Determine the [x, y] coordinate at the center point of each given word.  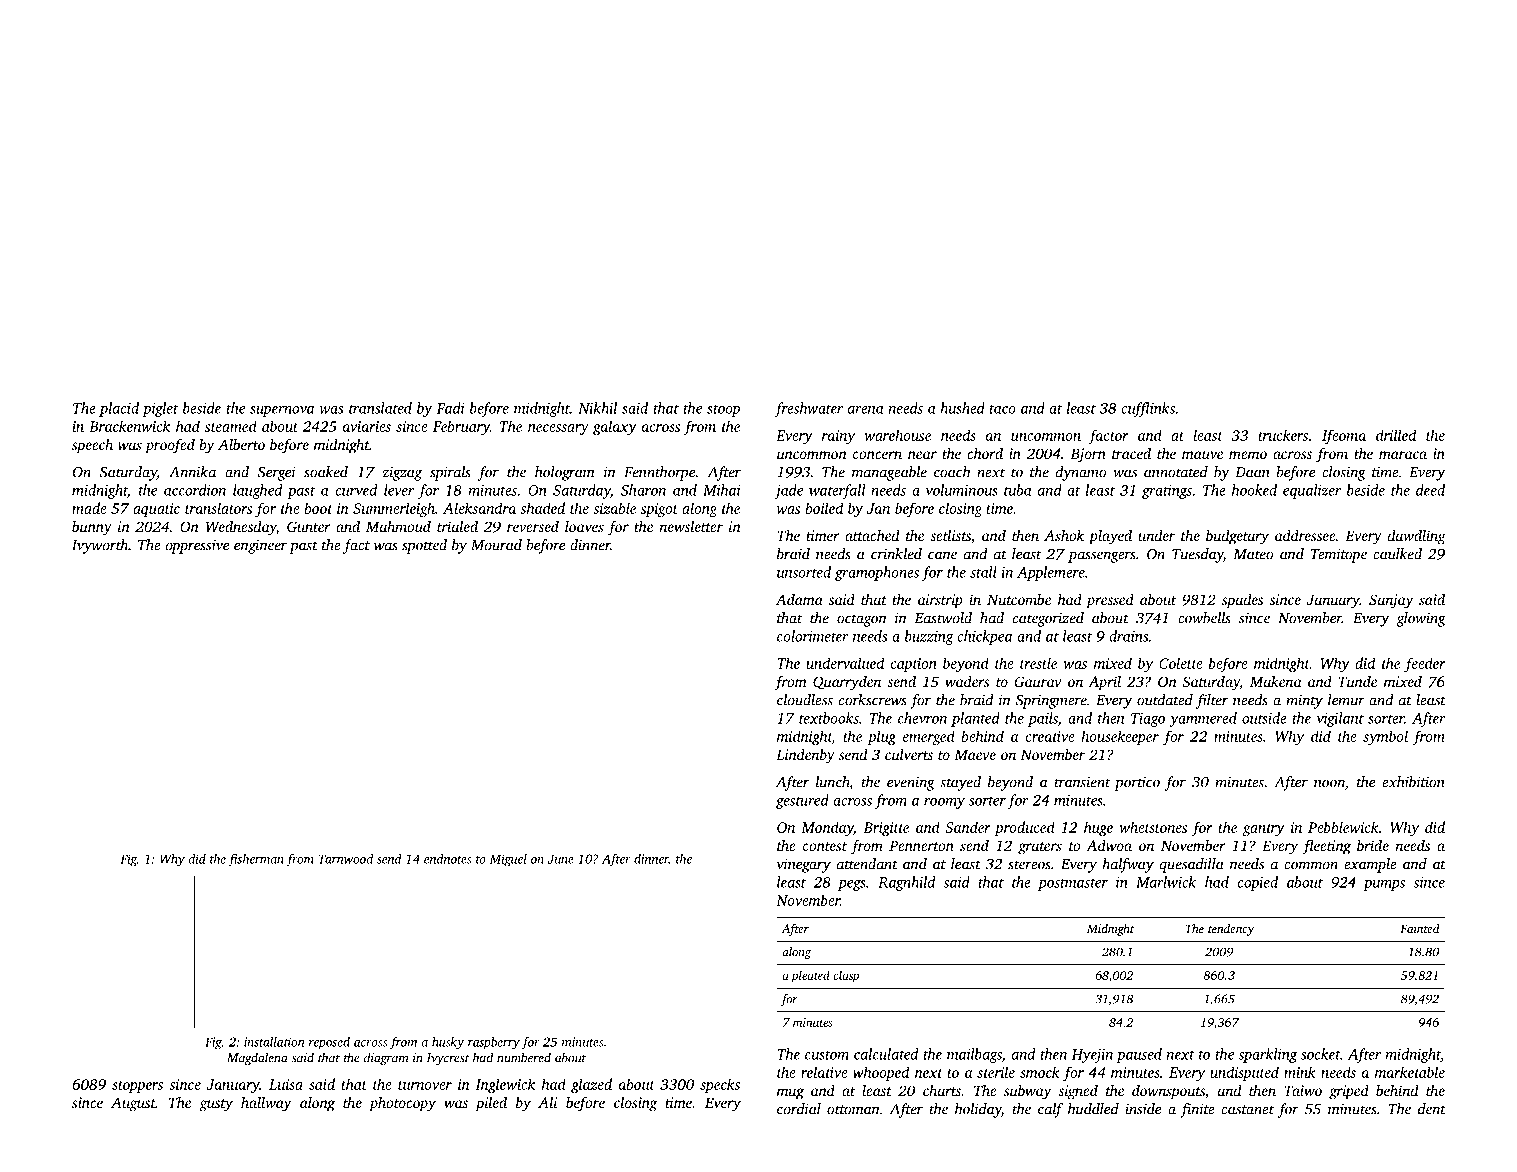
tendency [1231, 930]
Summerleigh [394, 509]
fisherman [256, 860]
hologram [565, 473]
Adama [799, 599]
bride [1373, 845]
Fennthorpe [659, 473]
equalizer [1312, 491]
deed [1430, 490]
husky [448, 1043]
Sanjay [1391, 601]
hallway [266, 1104]
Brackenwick [129, 426]
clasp [846, 976]
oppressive [197, 546]
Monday [827, 828]
